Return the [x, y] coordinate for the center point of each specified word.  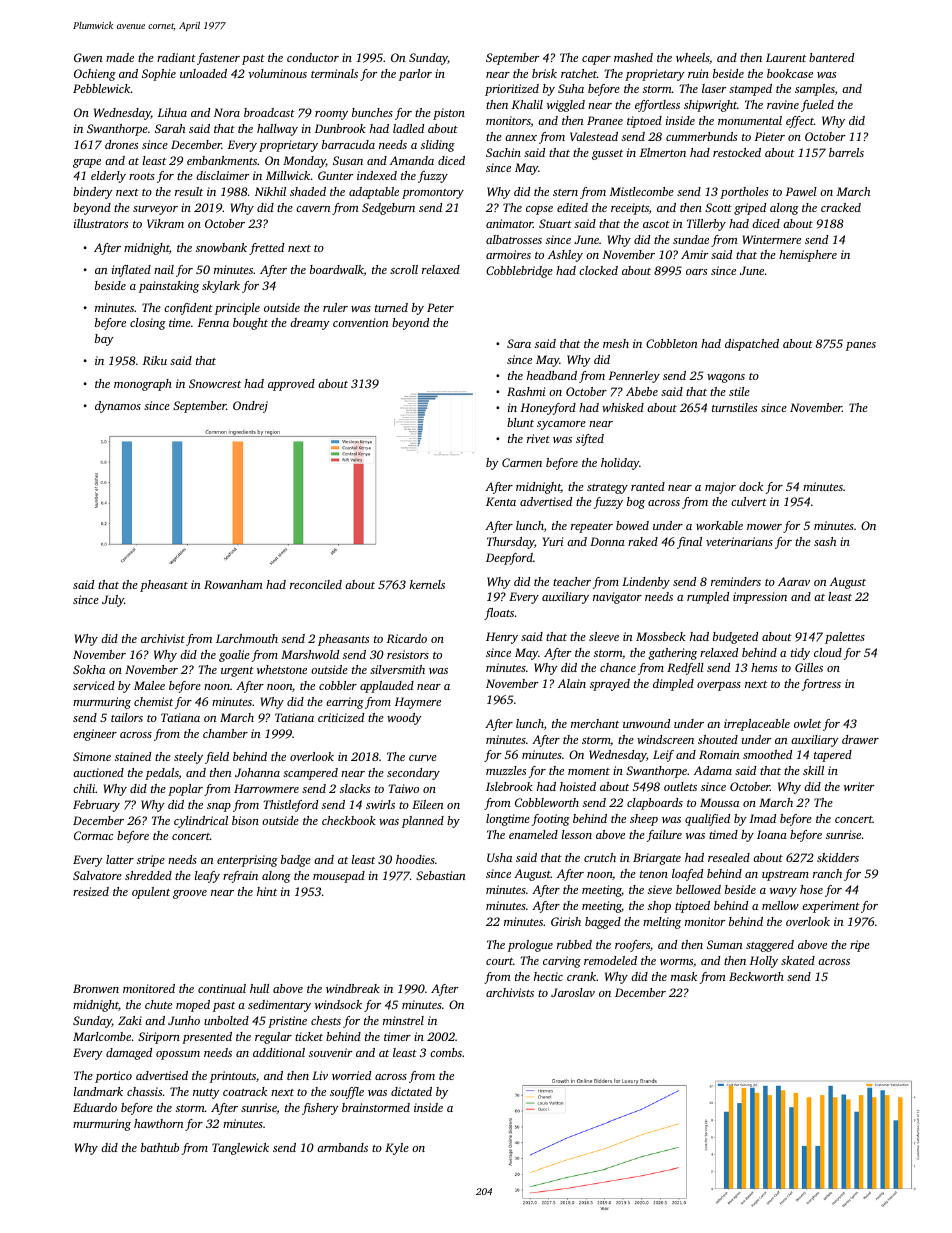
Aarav [794, 581]
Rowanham [233, 584]
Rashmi [526, 391]
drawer [860, 739]
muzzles [506, 770]
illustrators [101, 223]
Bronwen [96, 988]
